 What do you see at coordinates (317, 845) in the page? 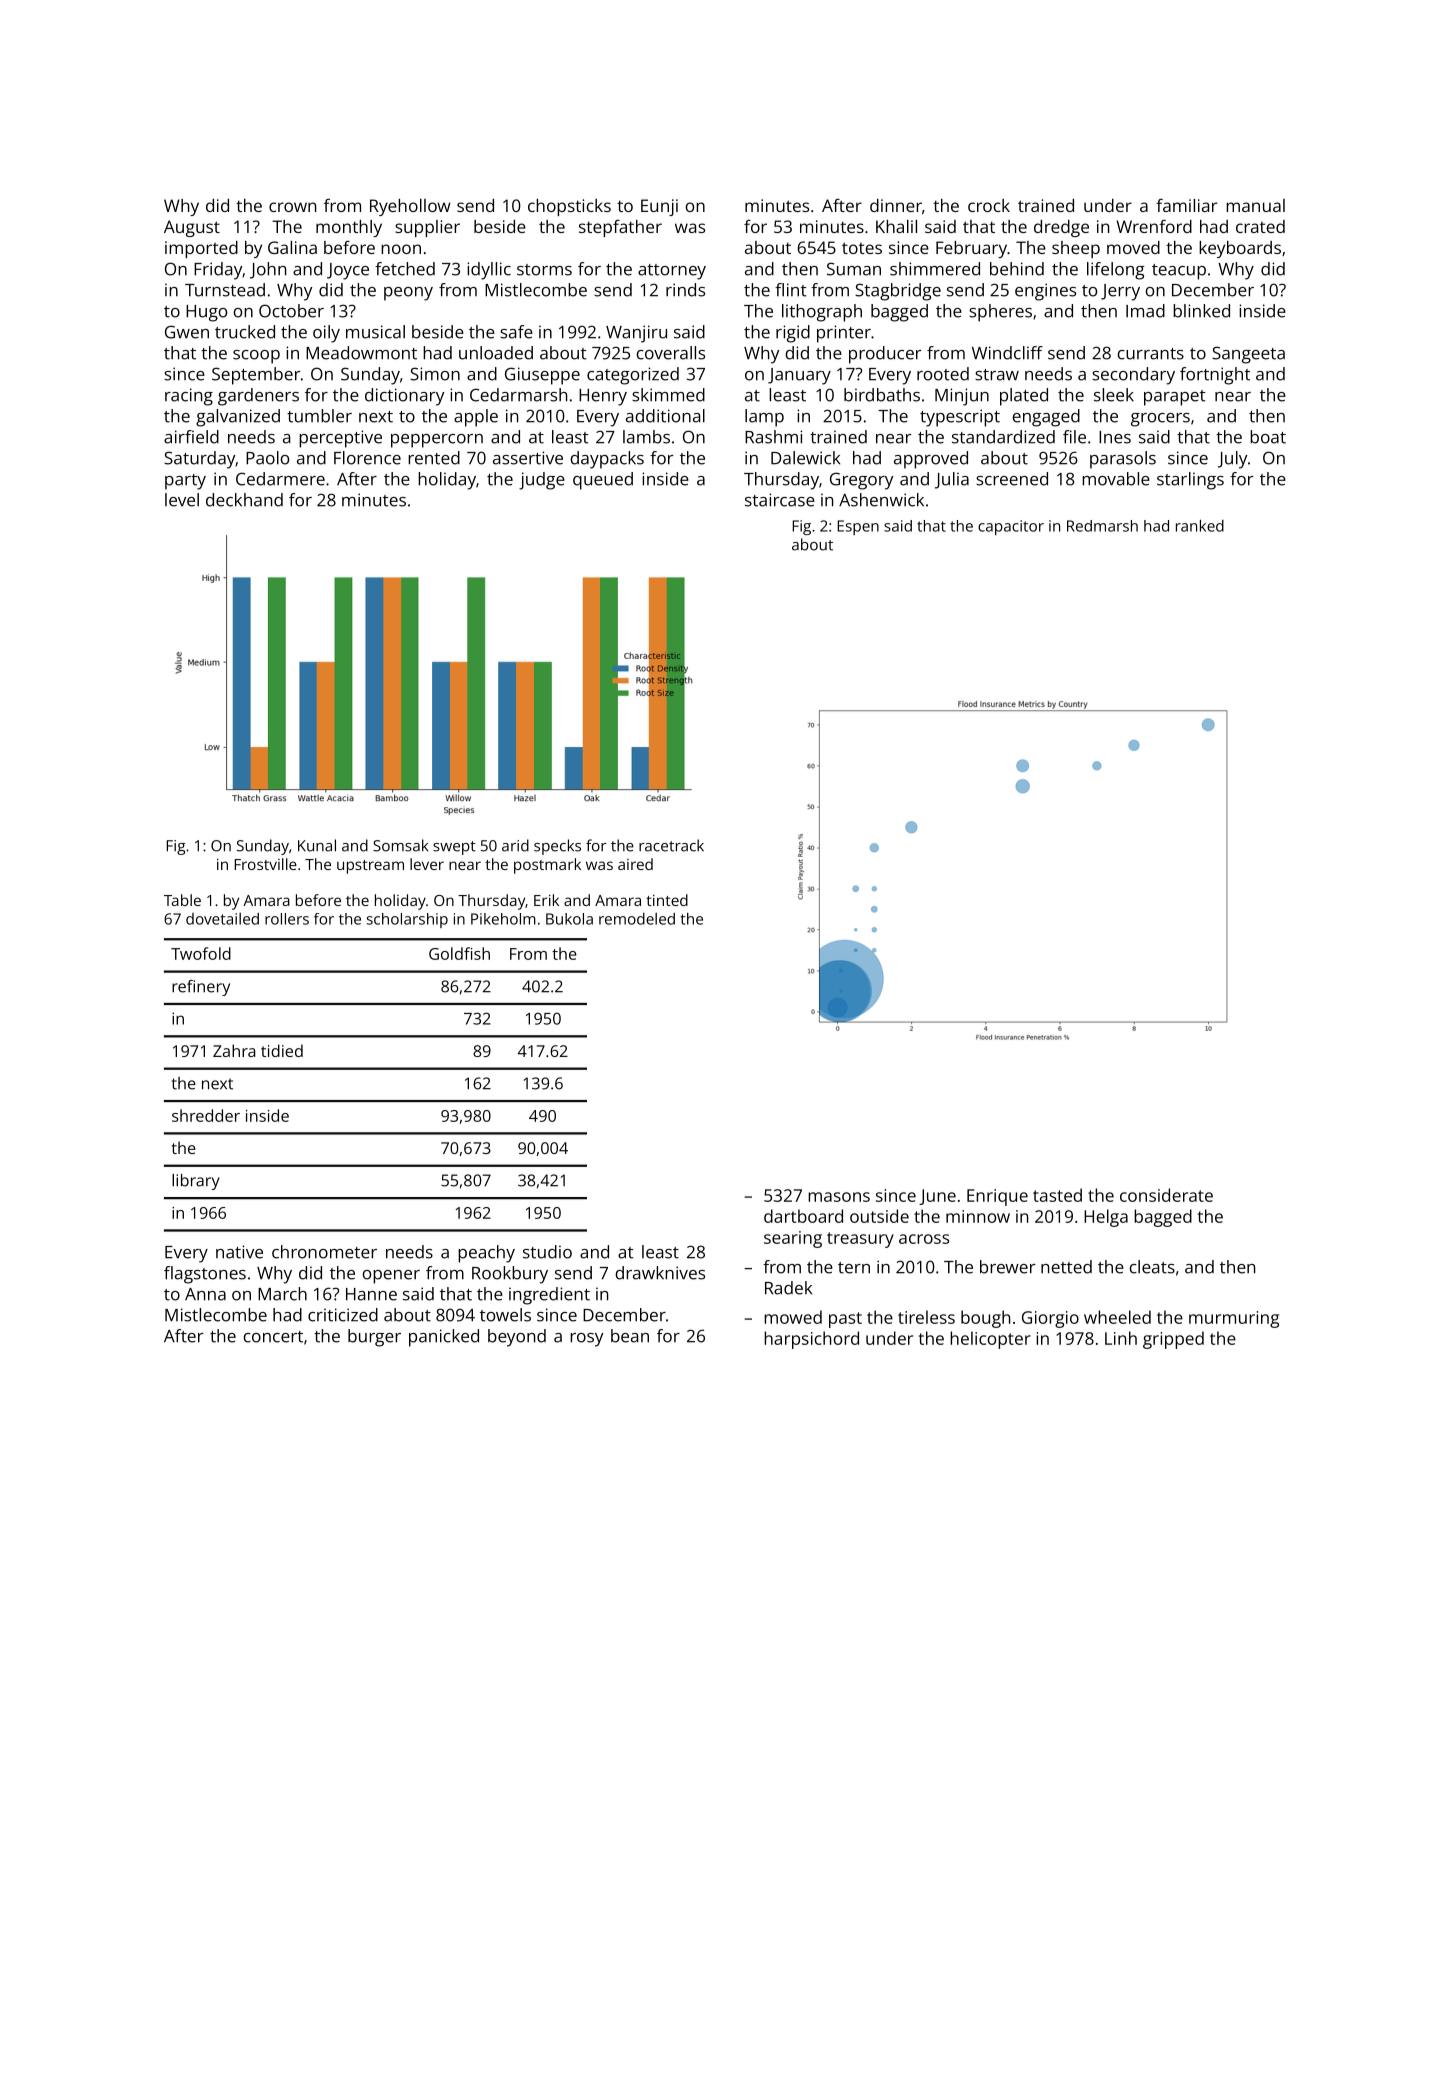
I see `Kunal` at bounding box center [317, 845].
